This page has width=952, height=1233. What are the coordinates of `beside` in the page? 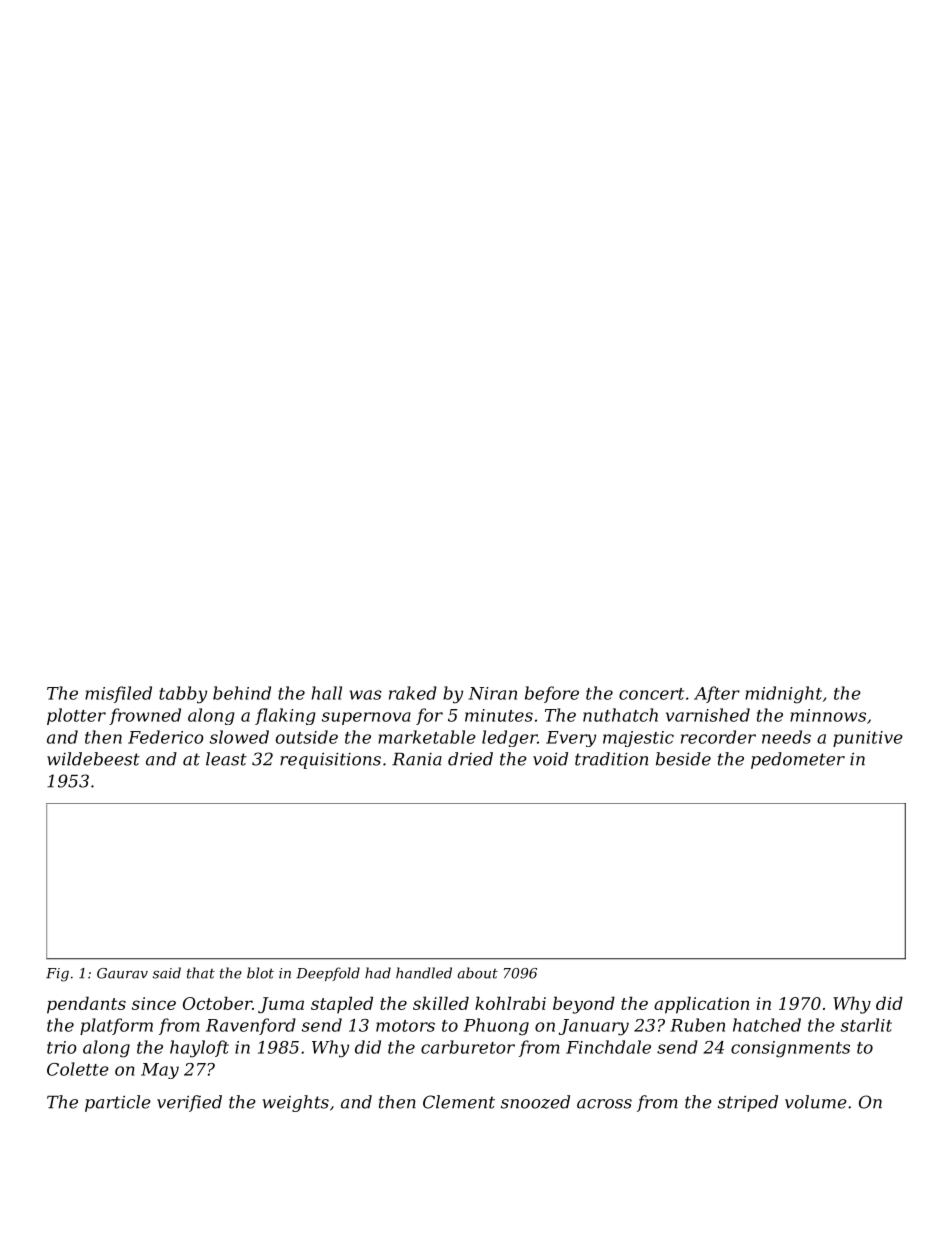 It's located at (683, 759).
